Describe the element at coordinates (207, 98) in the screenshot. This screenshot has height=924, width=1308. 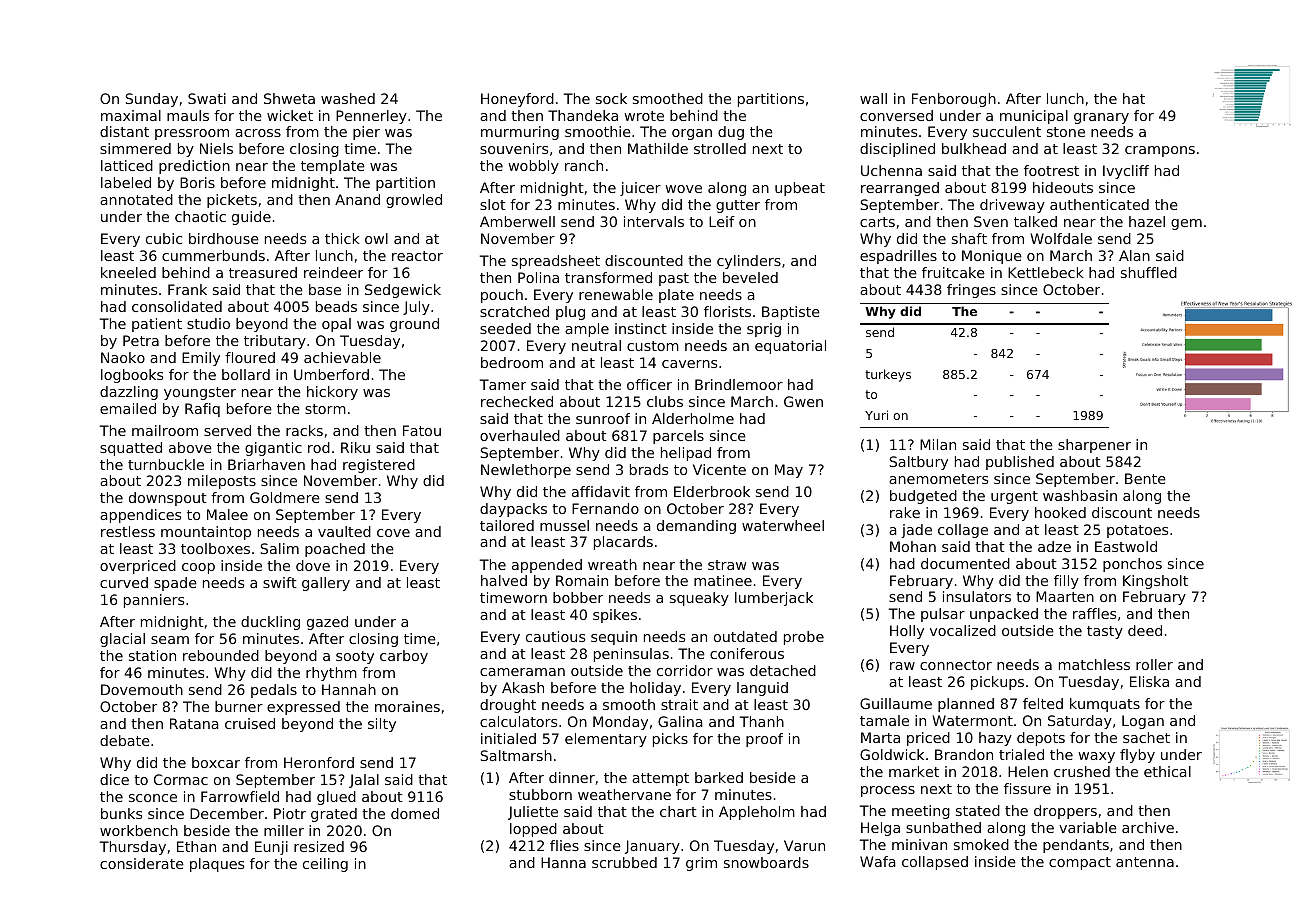
I see `Swati` at that location.
